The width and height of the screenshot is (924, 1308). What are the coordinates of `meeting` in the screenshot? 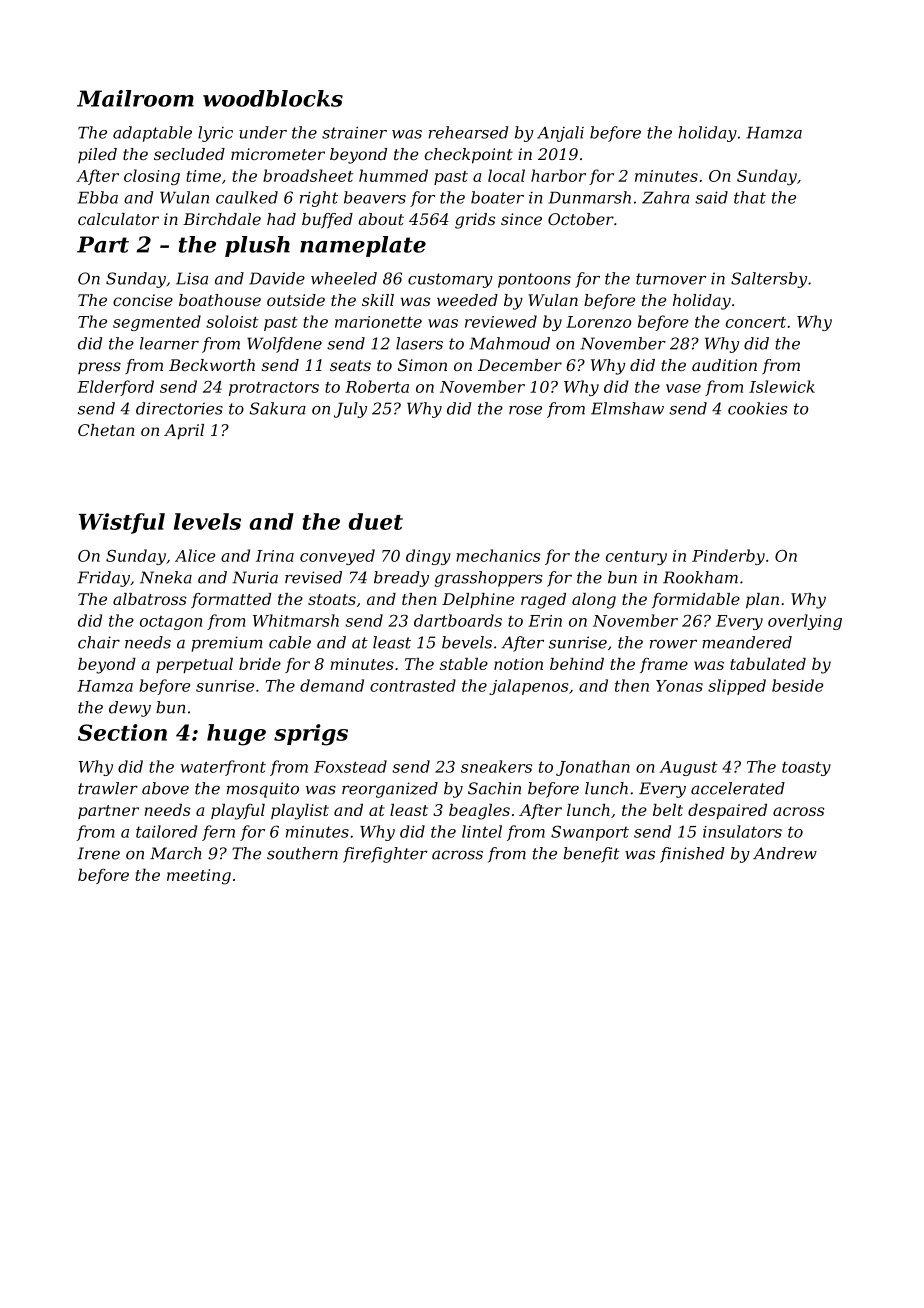 It's located at (199, 877).
